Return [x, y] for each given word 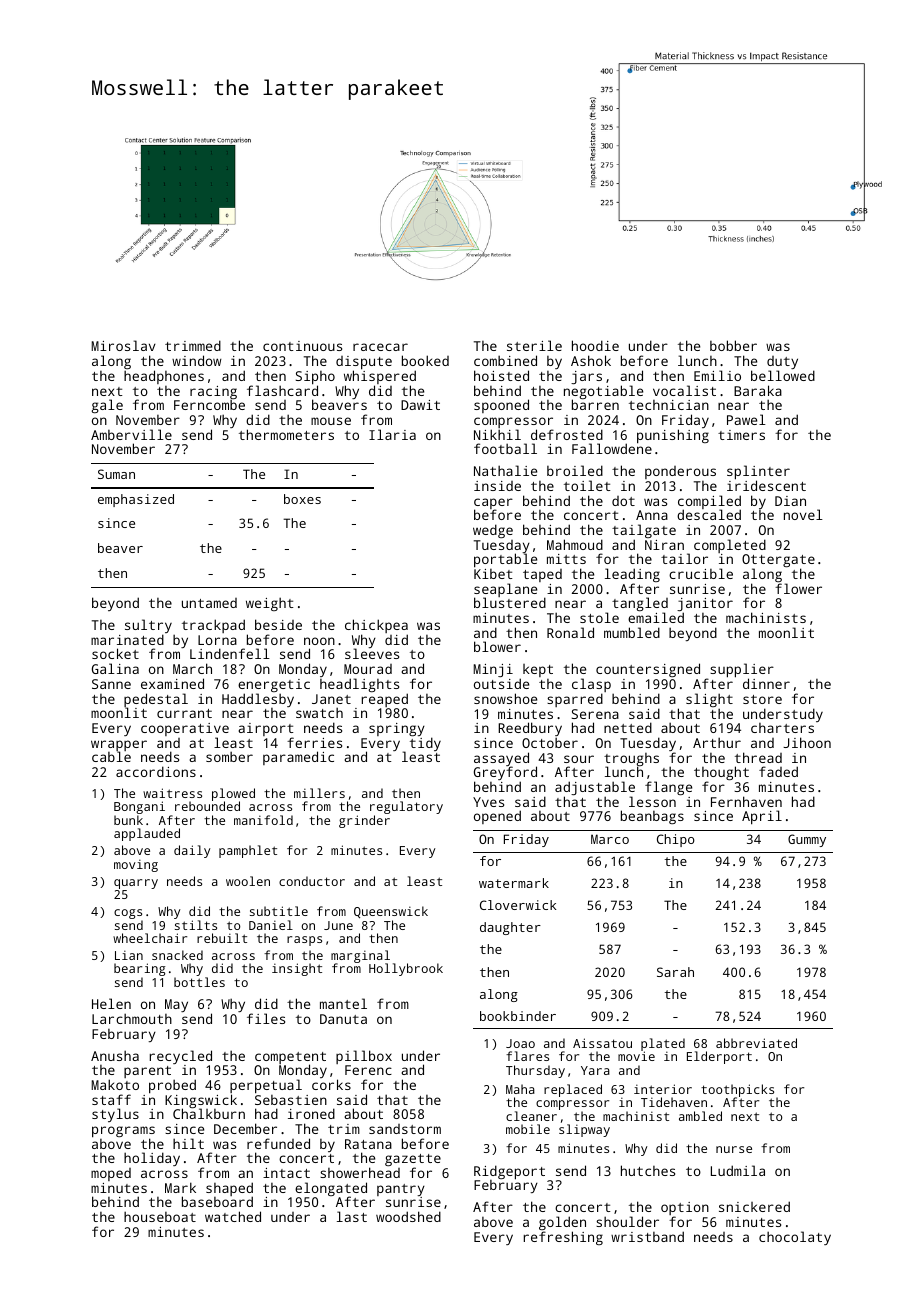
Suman [116, 474]
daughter [510, 928]
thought [721, 774]
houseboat [160, 1216]
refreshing [563, 1238]
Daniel [271, 925]
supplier [742, 671]
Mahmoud [575, 544]
